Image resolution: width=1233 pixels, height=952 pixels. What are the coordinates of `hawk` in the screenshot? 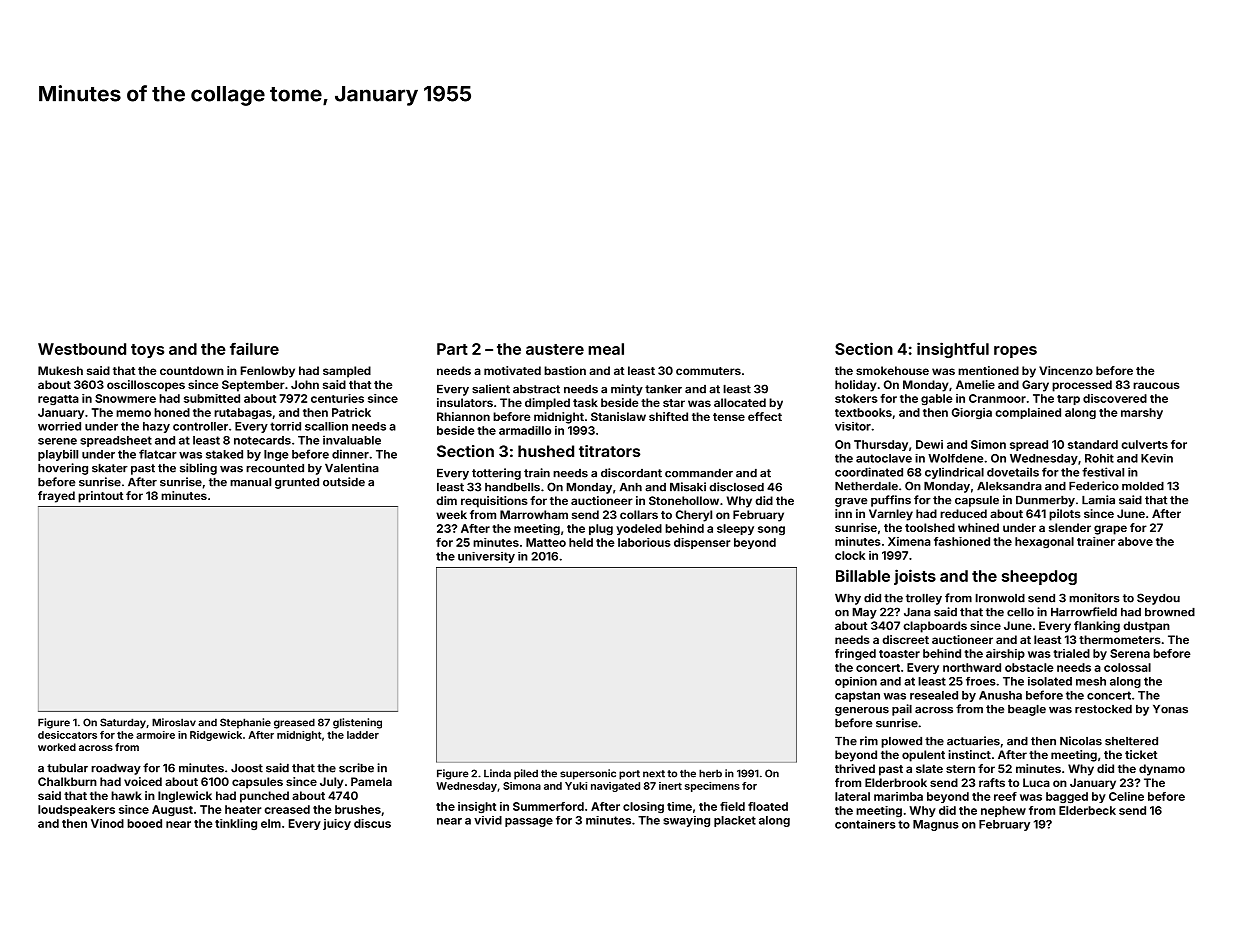 It's located at (126, 795).
